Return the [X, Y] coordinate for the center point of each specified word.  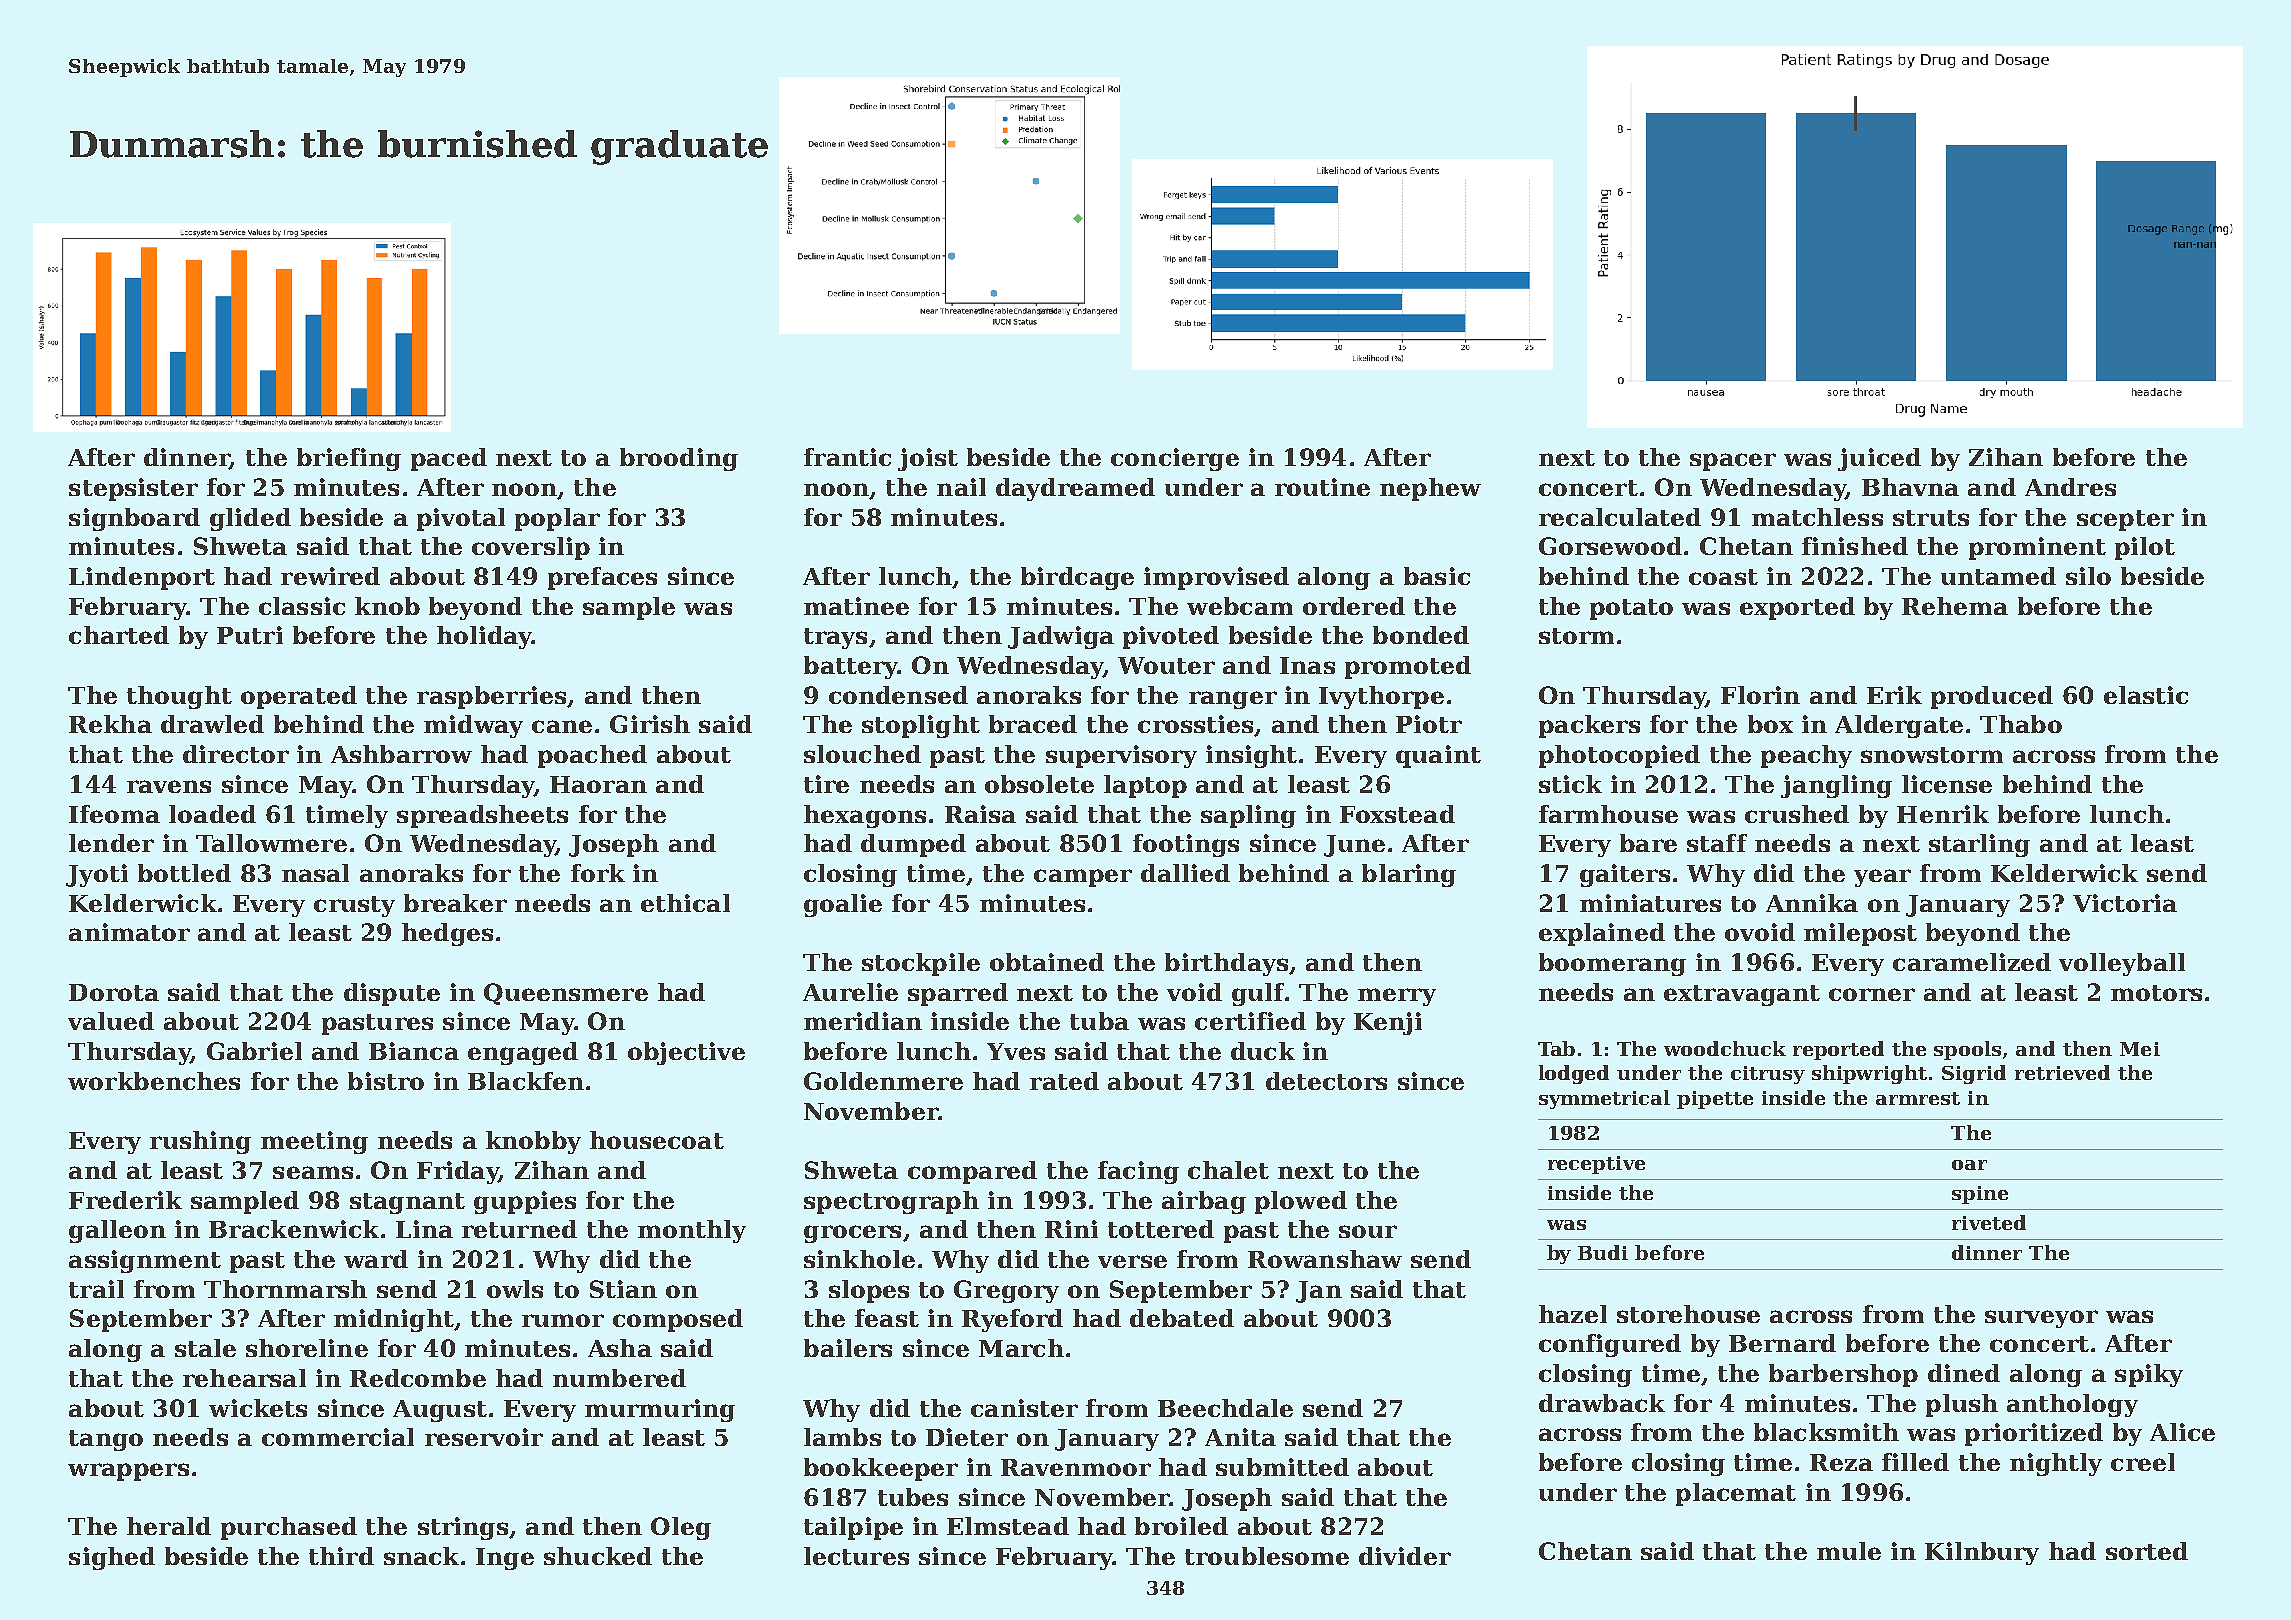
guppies [525, 1202]
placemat [1736, 1494]
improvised [1216, 578]
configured [1610, 1345]
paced [449, 459]
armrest [1918, 1098]
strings [463, 1528]
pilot [2145, 548]
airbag [1204, 1202]
